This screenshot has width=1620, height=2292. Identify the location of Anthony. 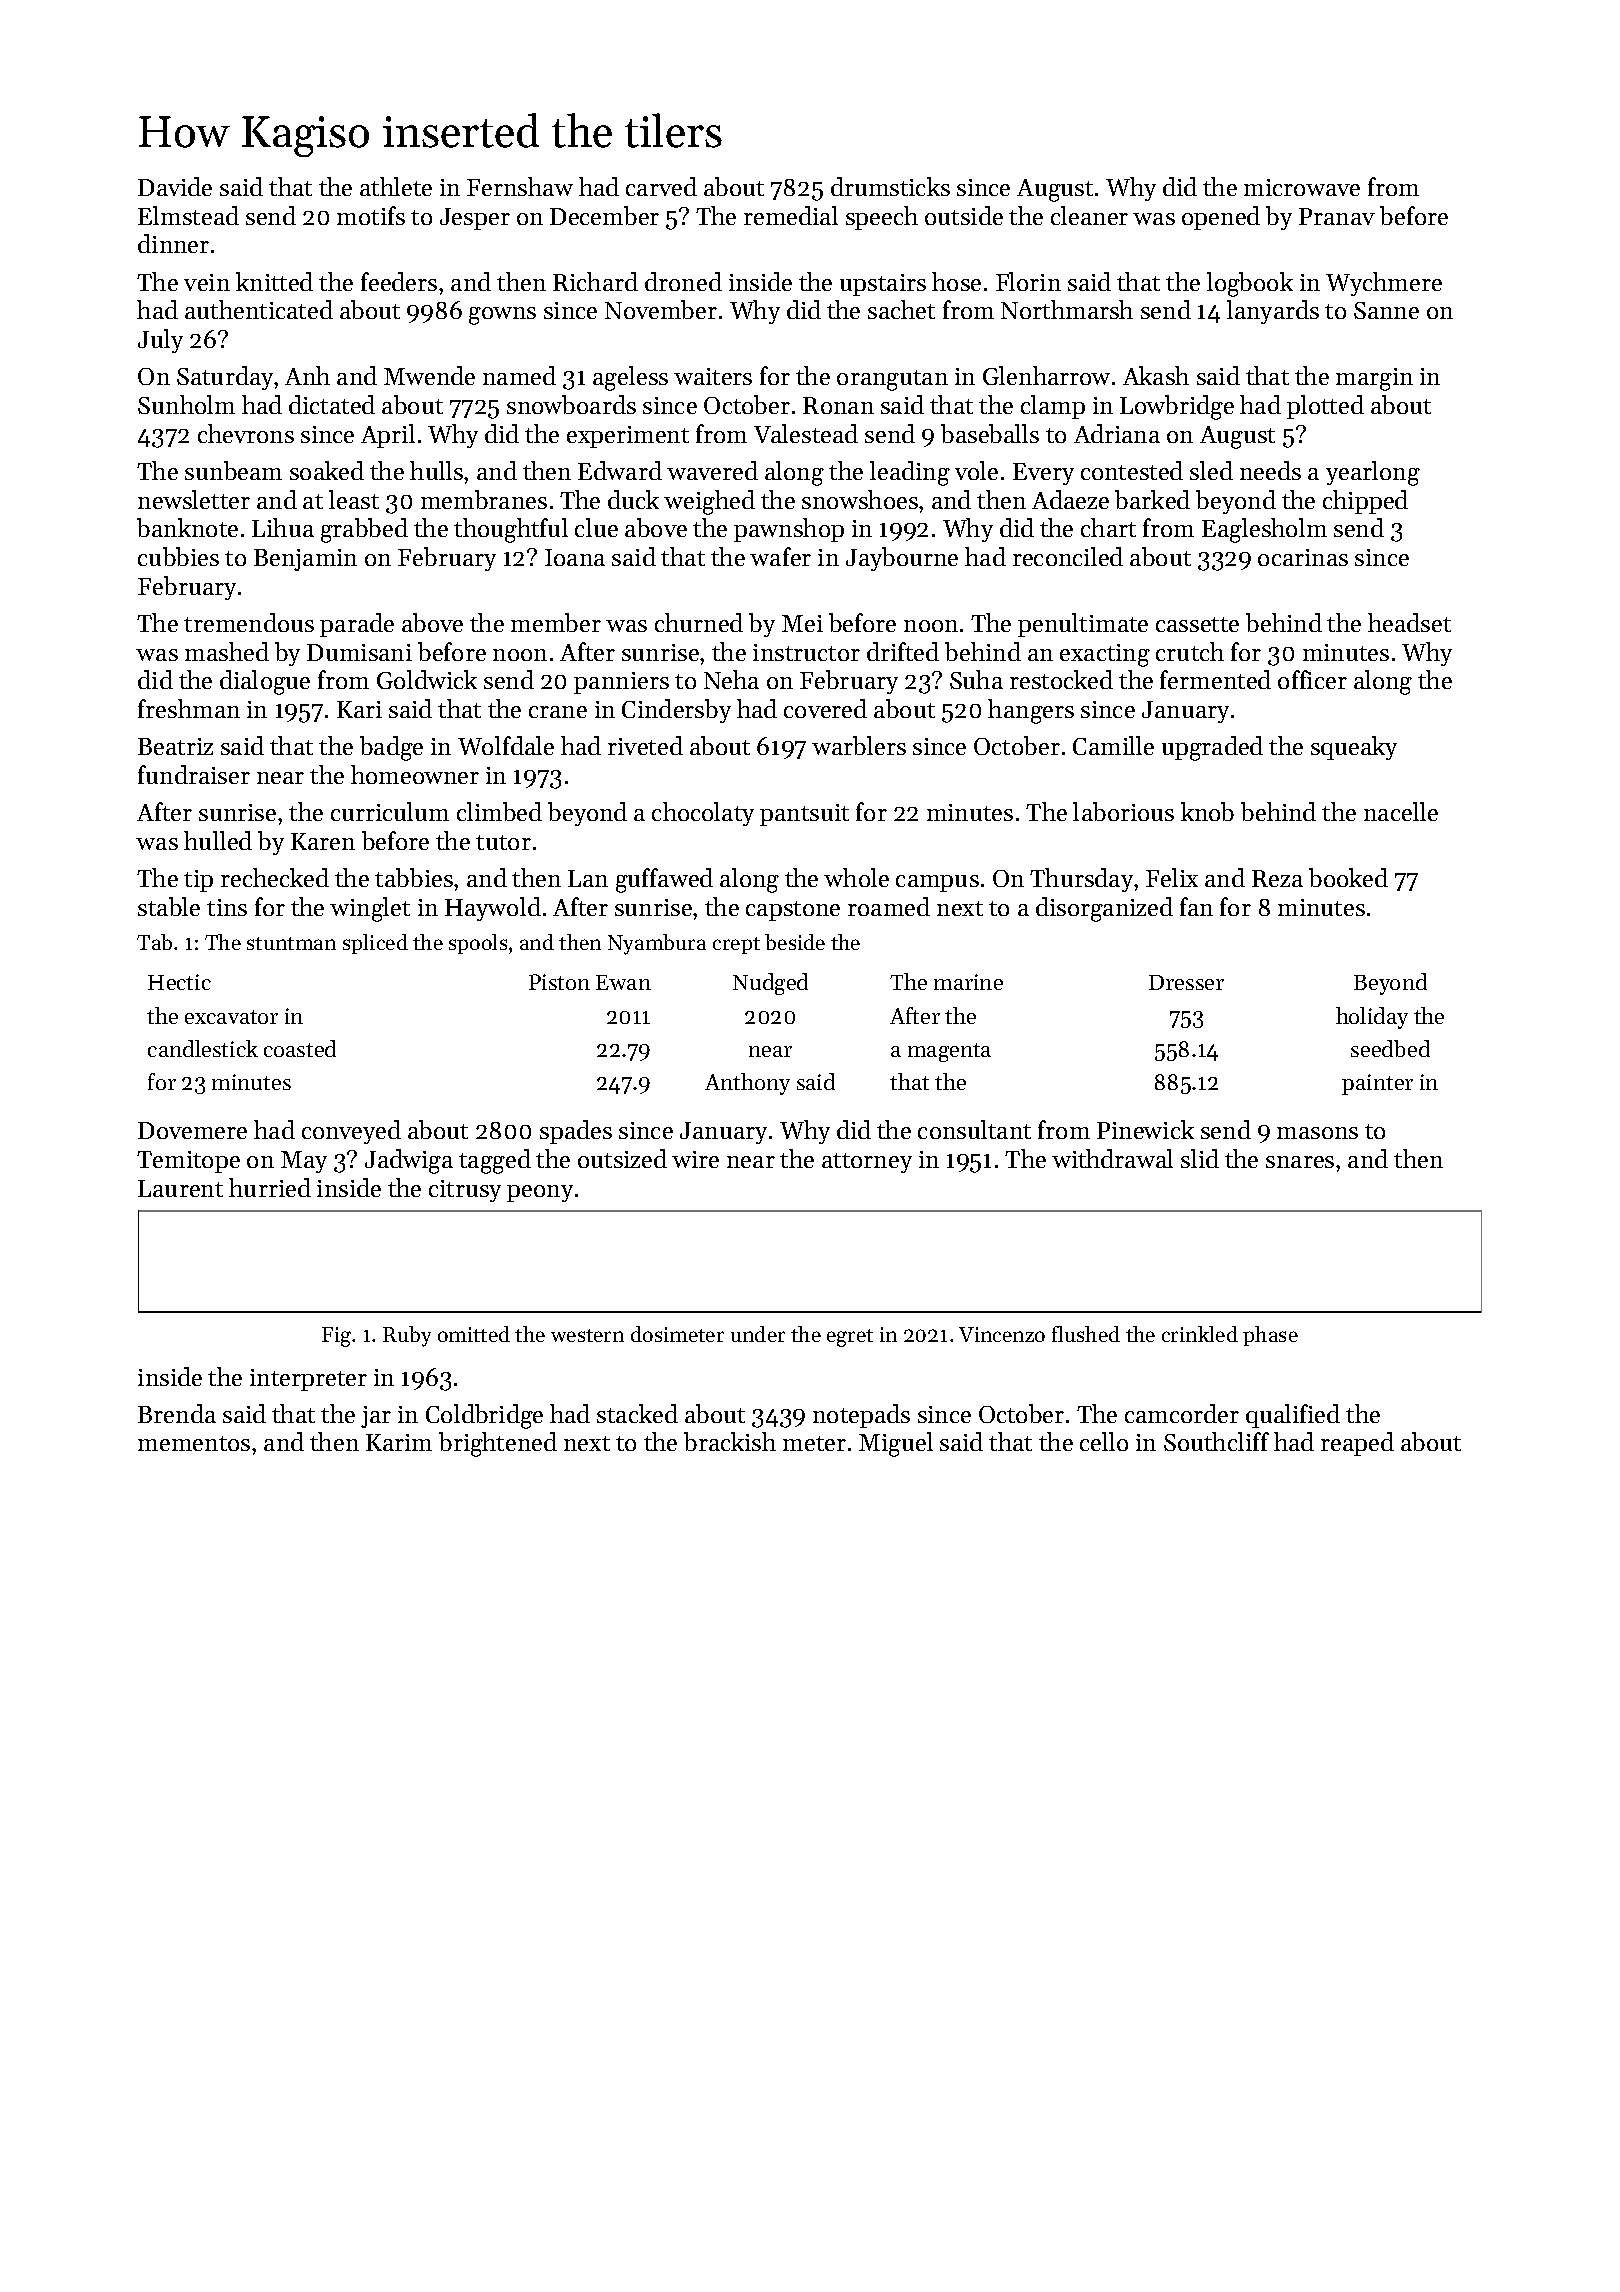
(747, 1084).
